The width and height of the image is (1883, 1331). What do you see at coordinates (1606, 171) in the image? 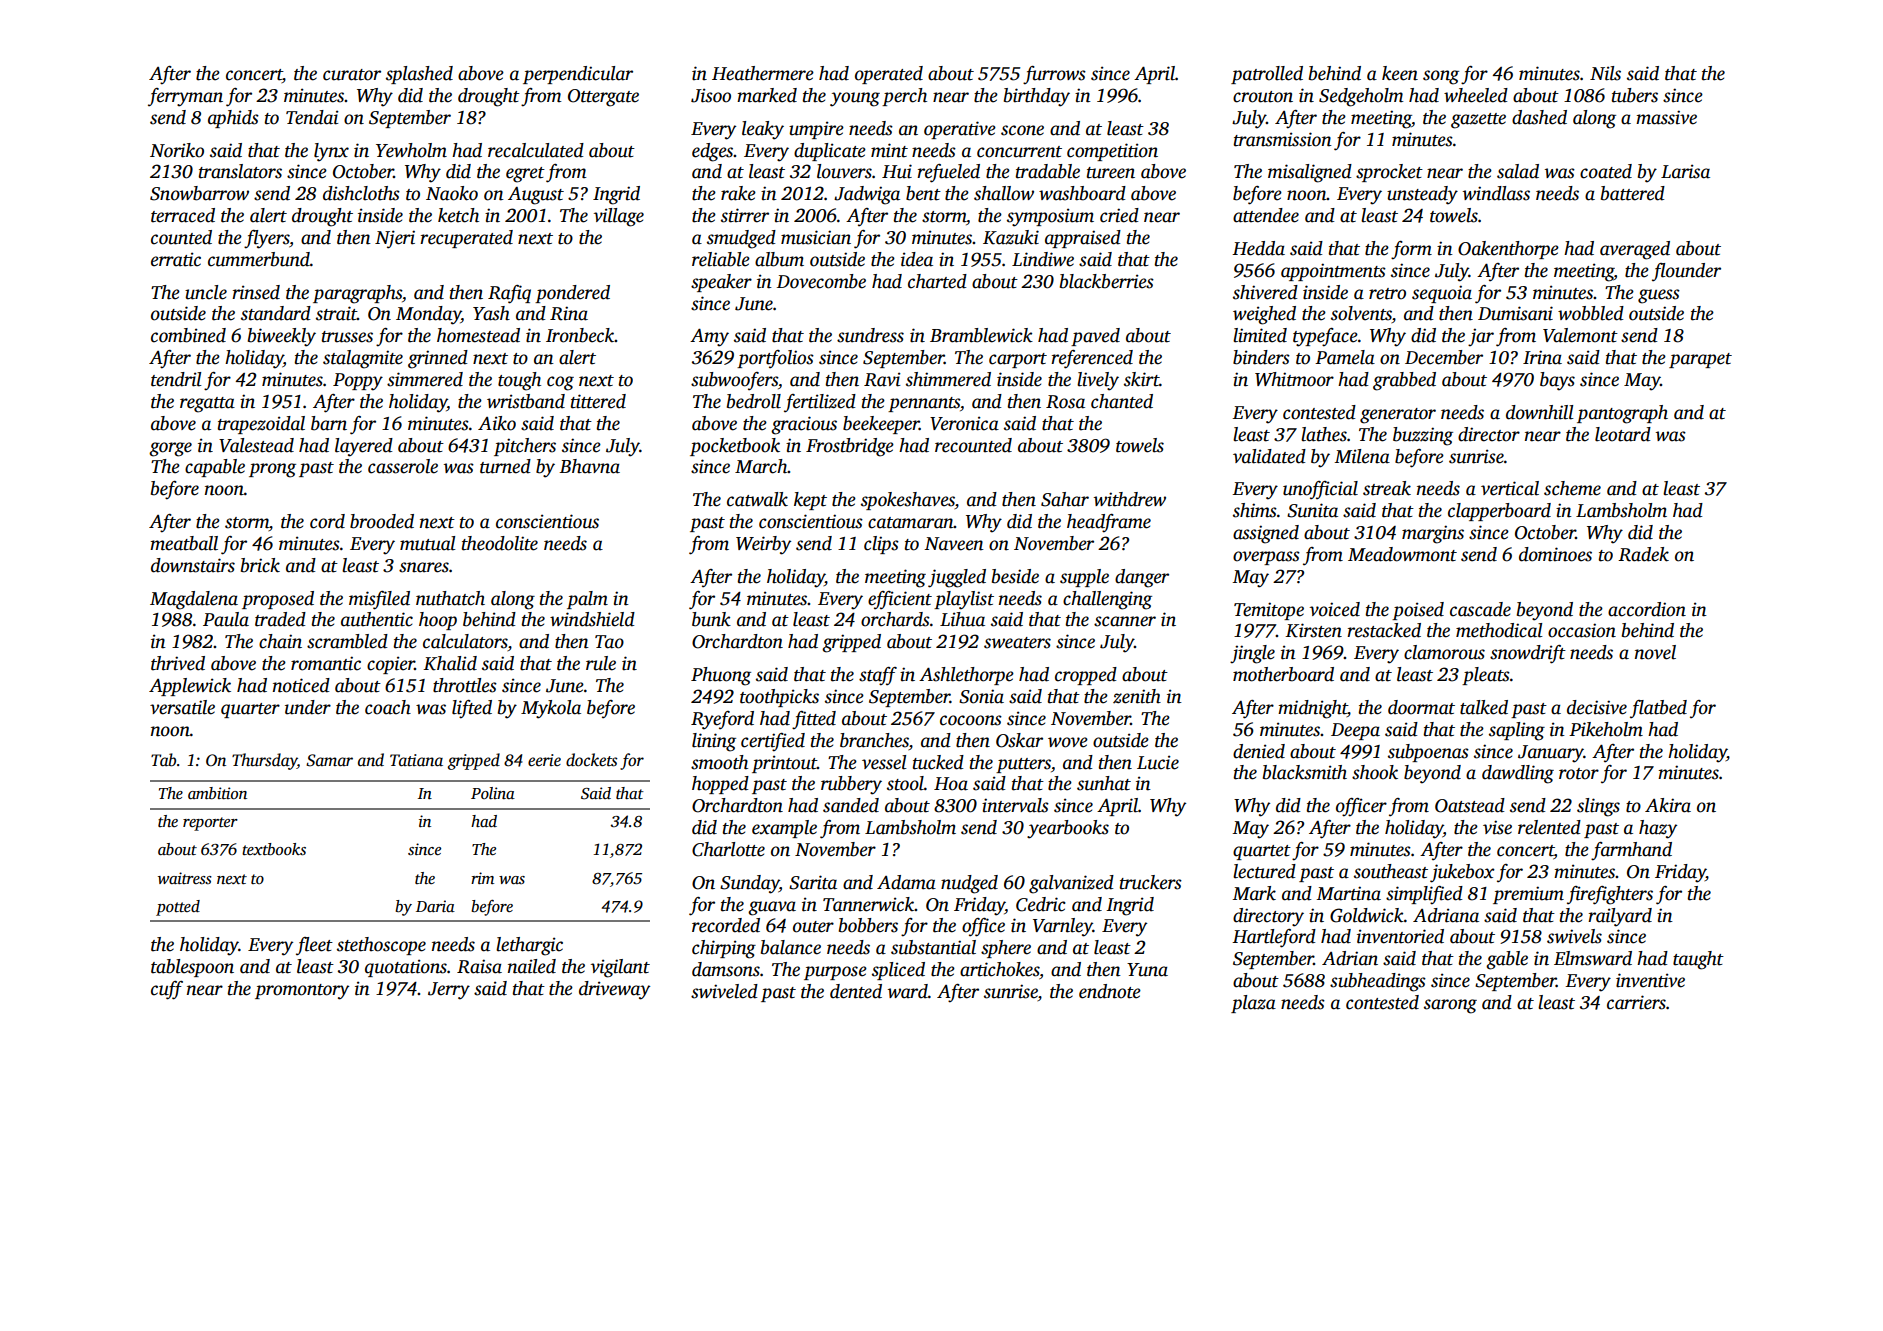
I see `coated` at bounding box center [1606, 171].
